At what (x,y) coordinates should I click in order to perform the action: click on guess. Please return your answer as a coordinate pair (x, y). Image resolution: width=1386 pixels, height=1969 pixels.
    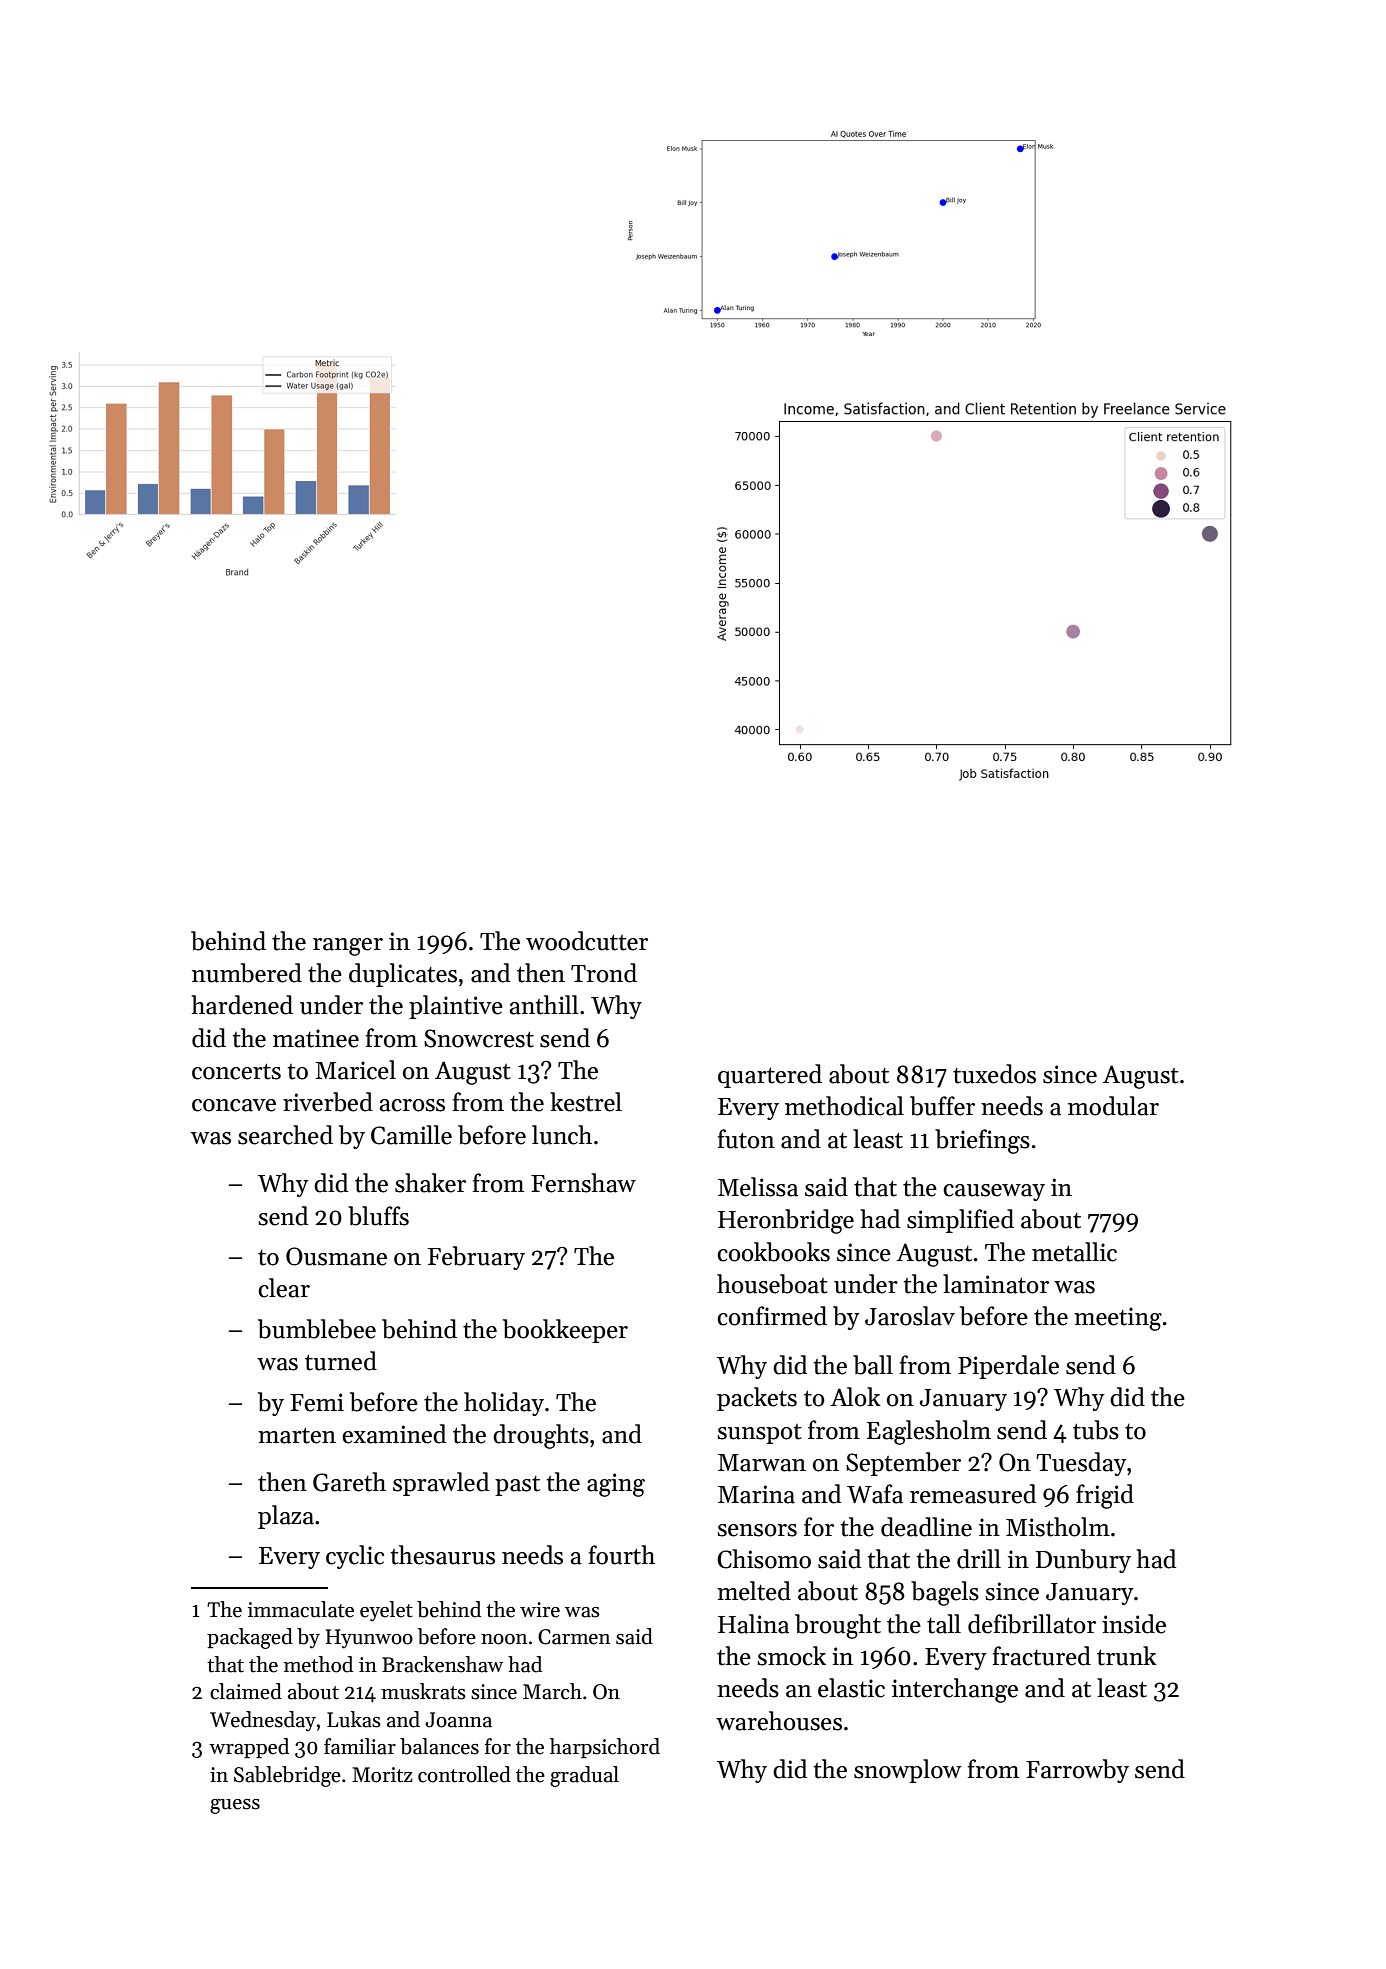
    Looking at the image, I should click on (235, 1806).
